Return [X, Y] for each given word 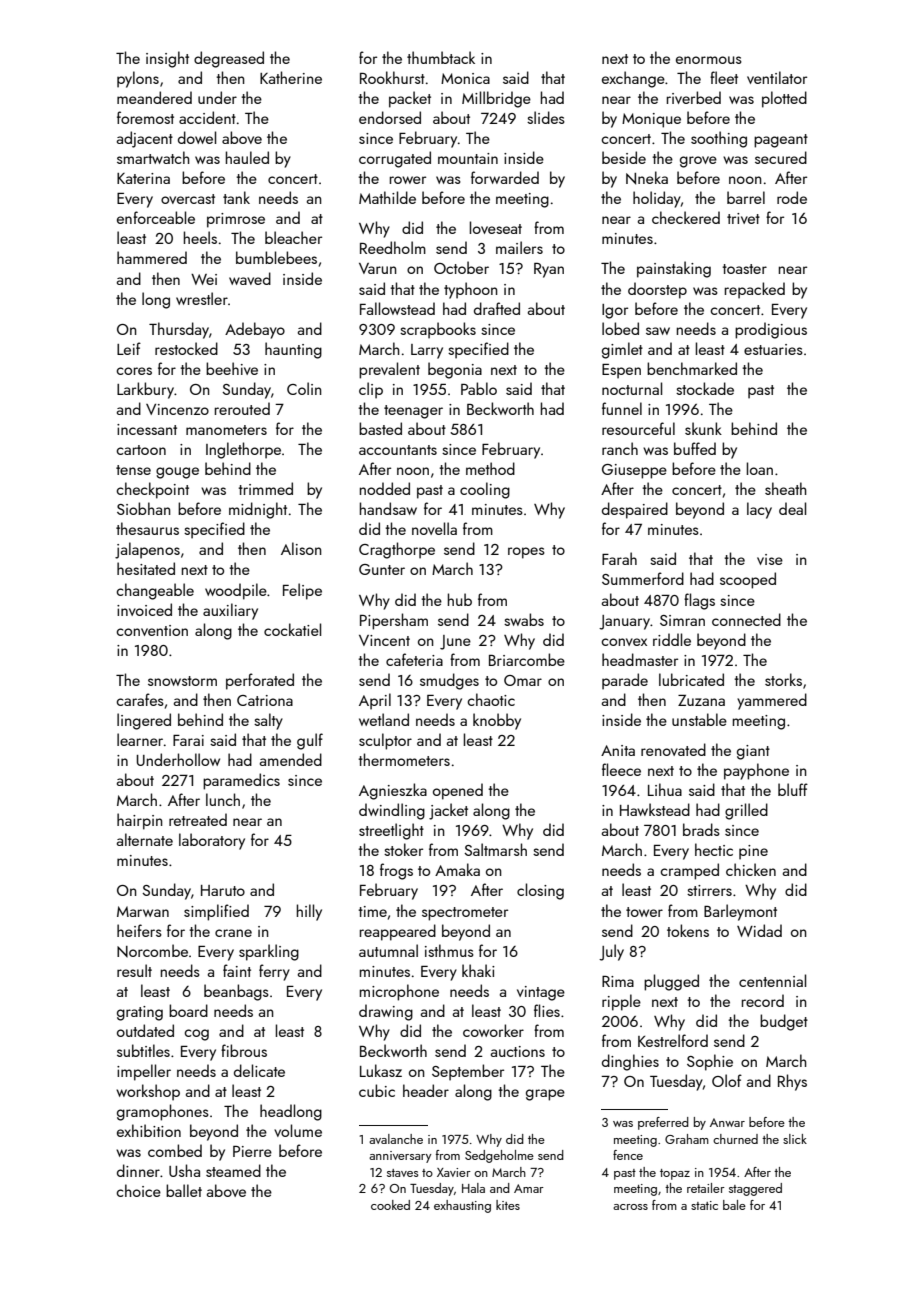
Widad [759, 930]
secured [781, 157]
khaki [478, 970]
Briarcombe [527, 659]
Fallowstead [397, 308]
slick [795, 1139]
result [134, 970]
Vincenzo [177, 409]
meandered [154, 97]
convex [624, 642]
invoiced [144, 609]
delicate [259, 1070]
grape [545, 1095]
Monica [465, 78]
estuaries [773, 349]
